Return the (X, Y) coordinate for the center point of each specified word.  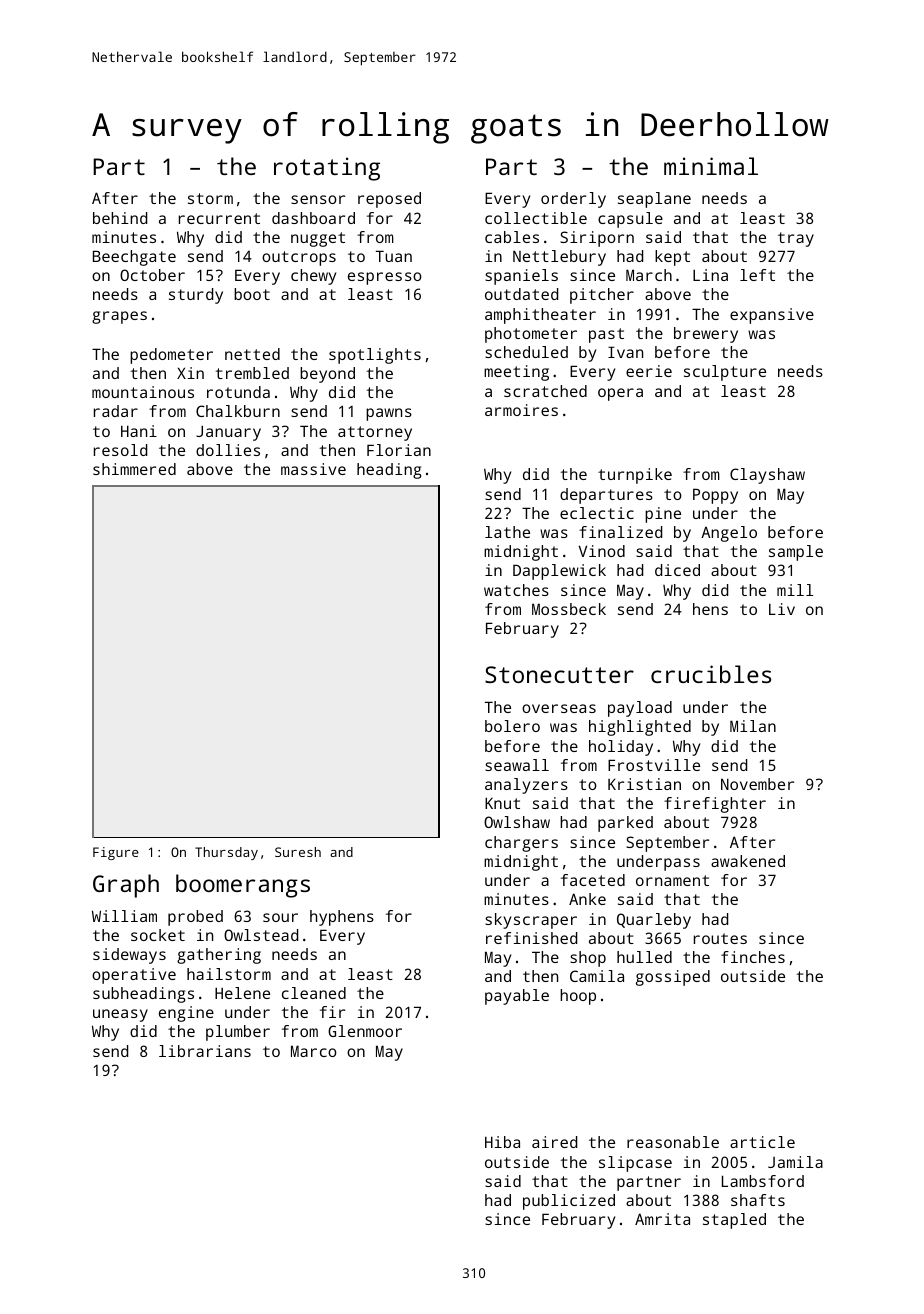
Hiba (502, 1142)
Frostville (654, 765)
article (762, 1142)
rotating (327, 169)
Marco (314, 1051)
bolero (512, 726)
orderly (573, 200)
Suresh (298, 852)
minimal (711, 166)
